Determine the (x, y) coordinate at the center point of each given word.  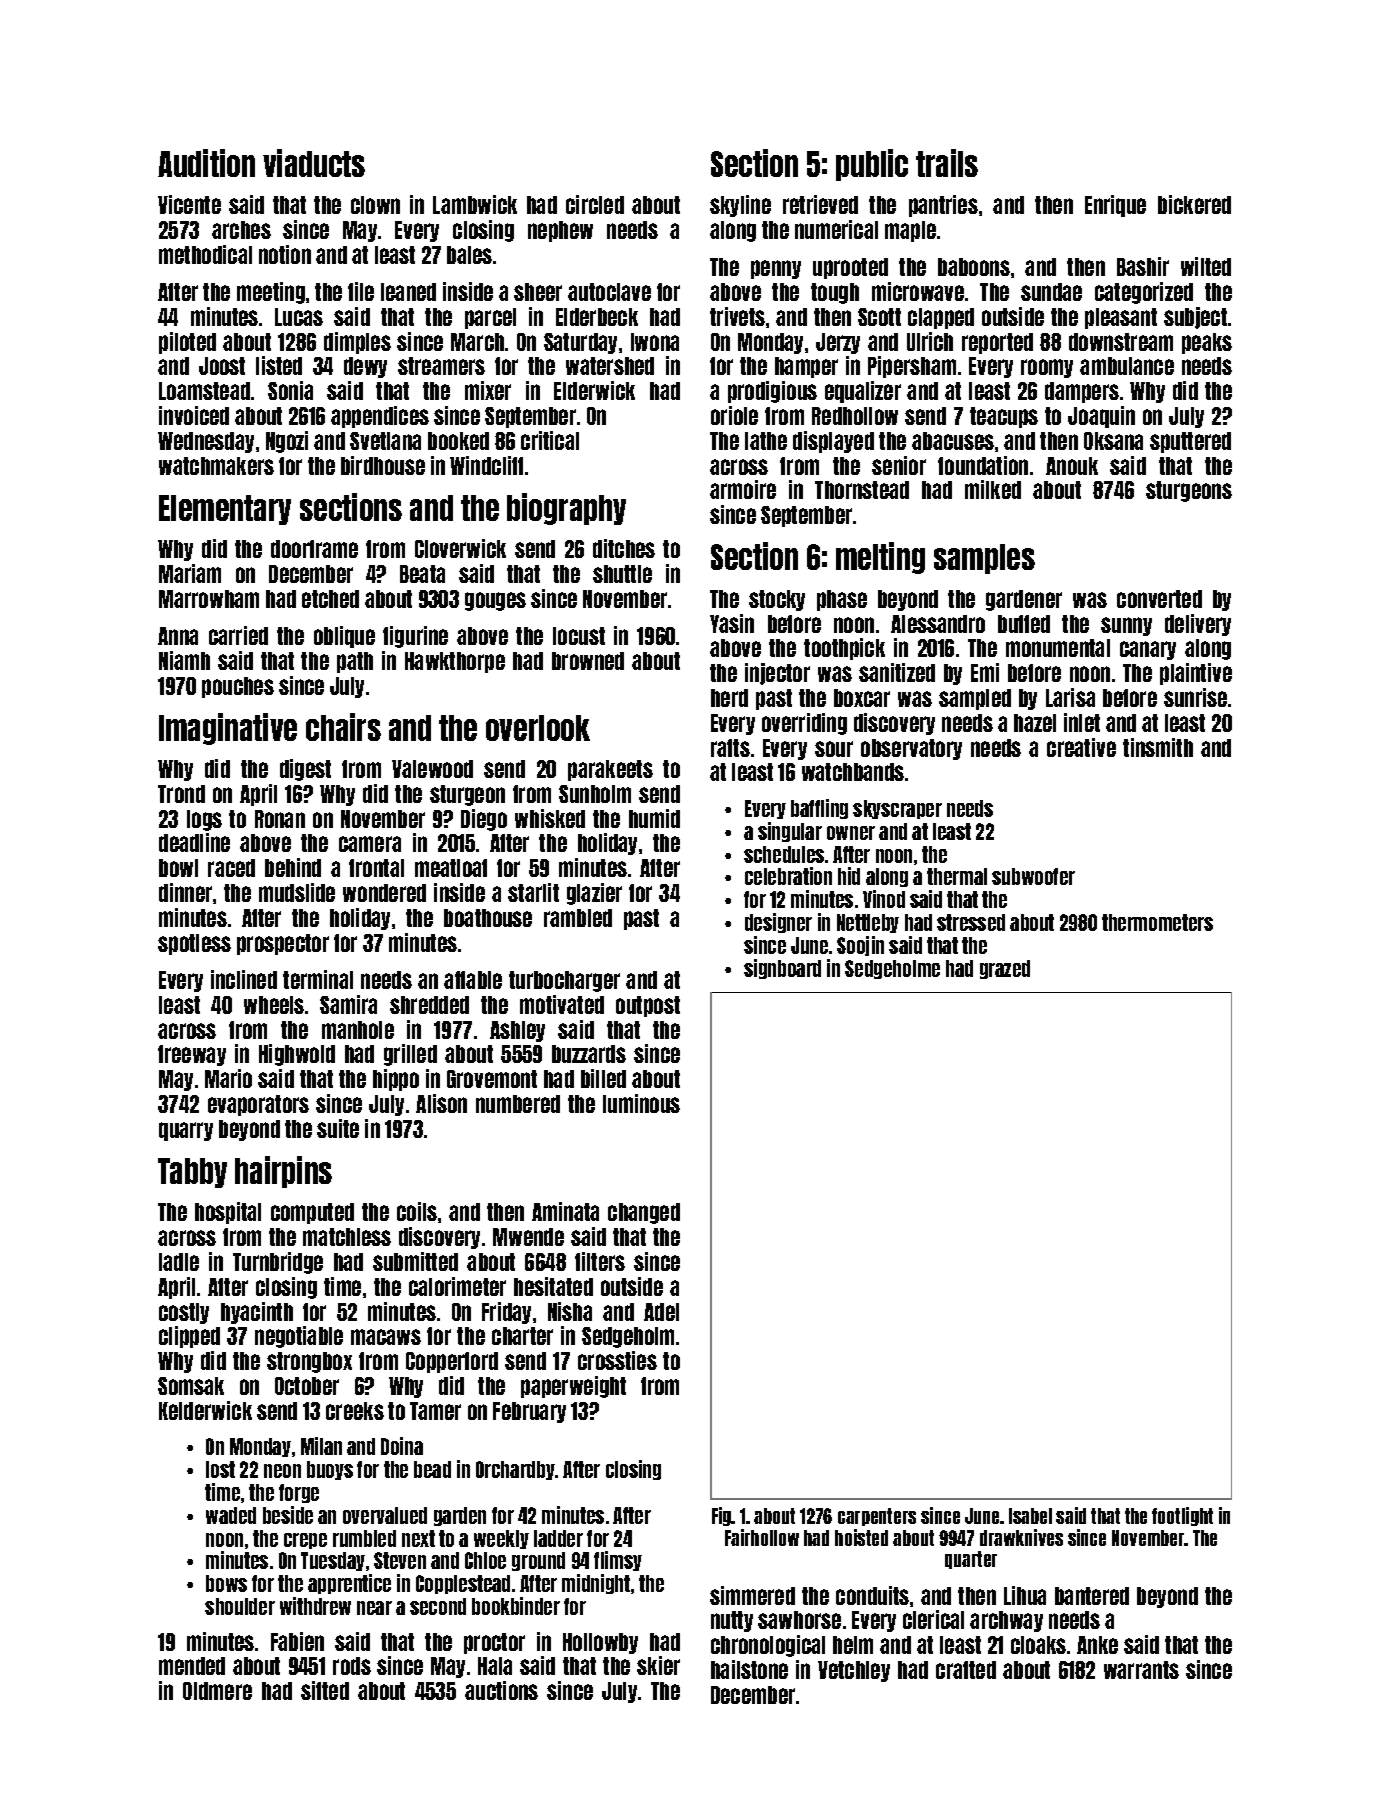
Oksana (1113, 441)
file (361, 291)
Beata (422, 574)
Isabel (1030, 1516)
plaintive (1196, 674)
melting (880, 558)
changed (644, 1213)
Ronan (280, 819)
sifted (325, 1690)
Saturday (580, 343)
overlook (538, 728)
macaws (386, 1337)
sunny (1126, 626)
